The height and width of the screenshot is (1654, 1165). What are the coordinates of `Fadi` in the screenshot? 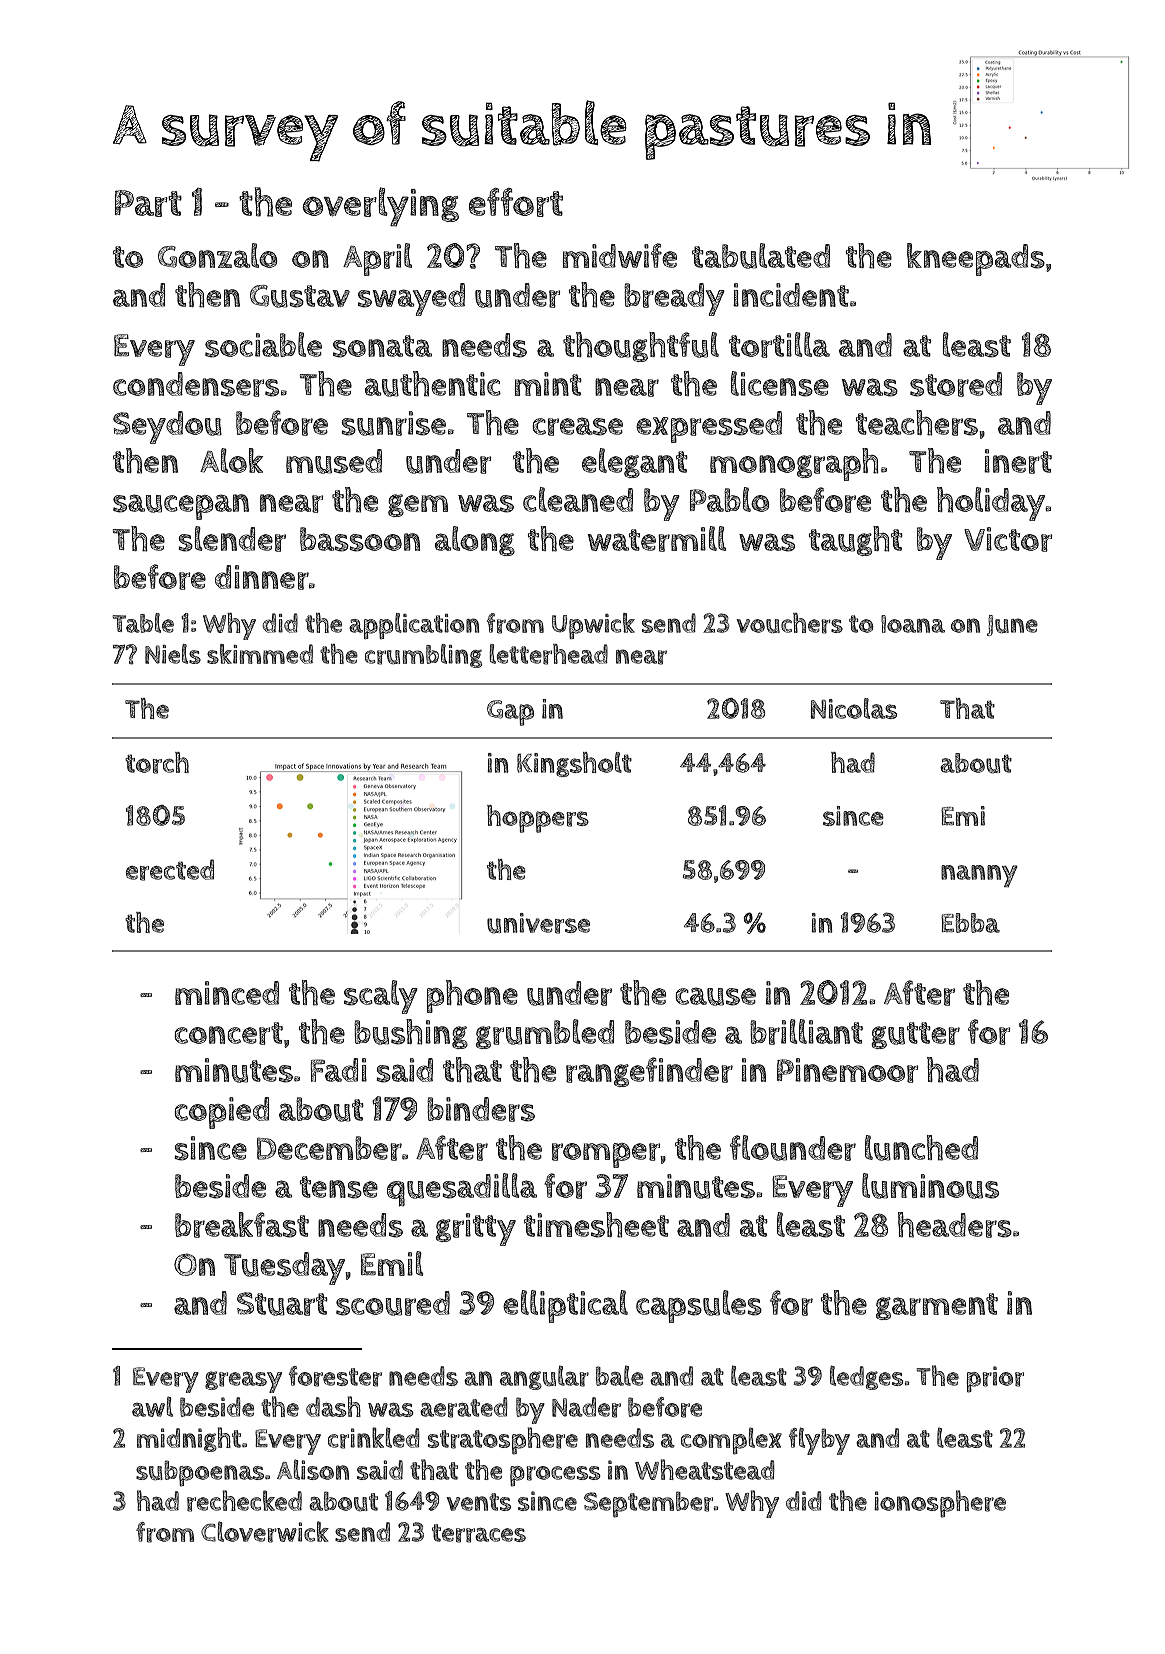 It's located at (338, 1070).
